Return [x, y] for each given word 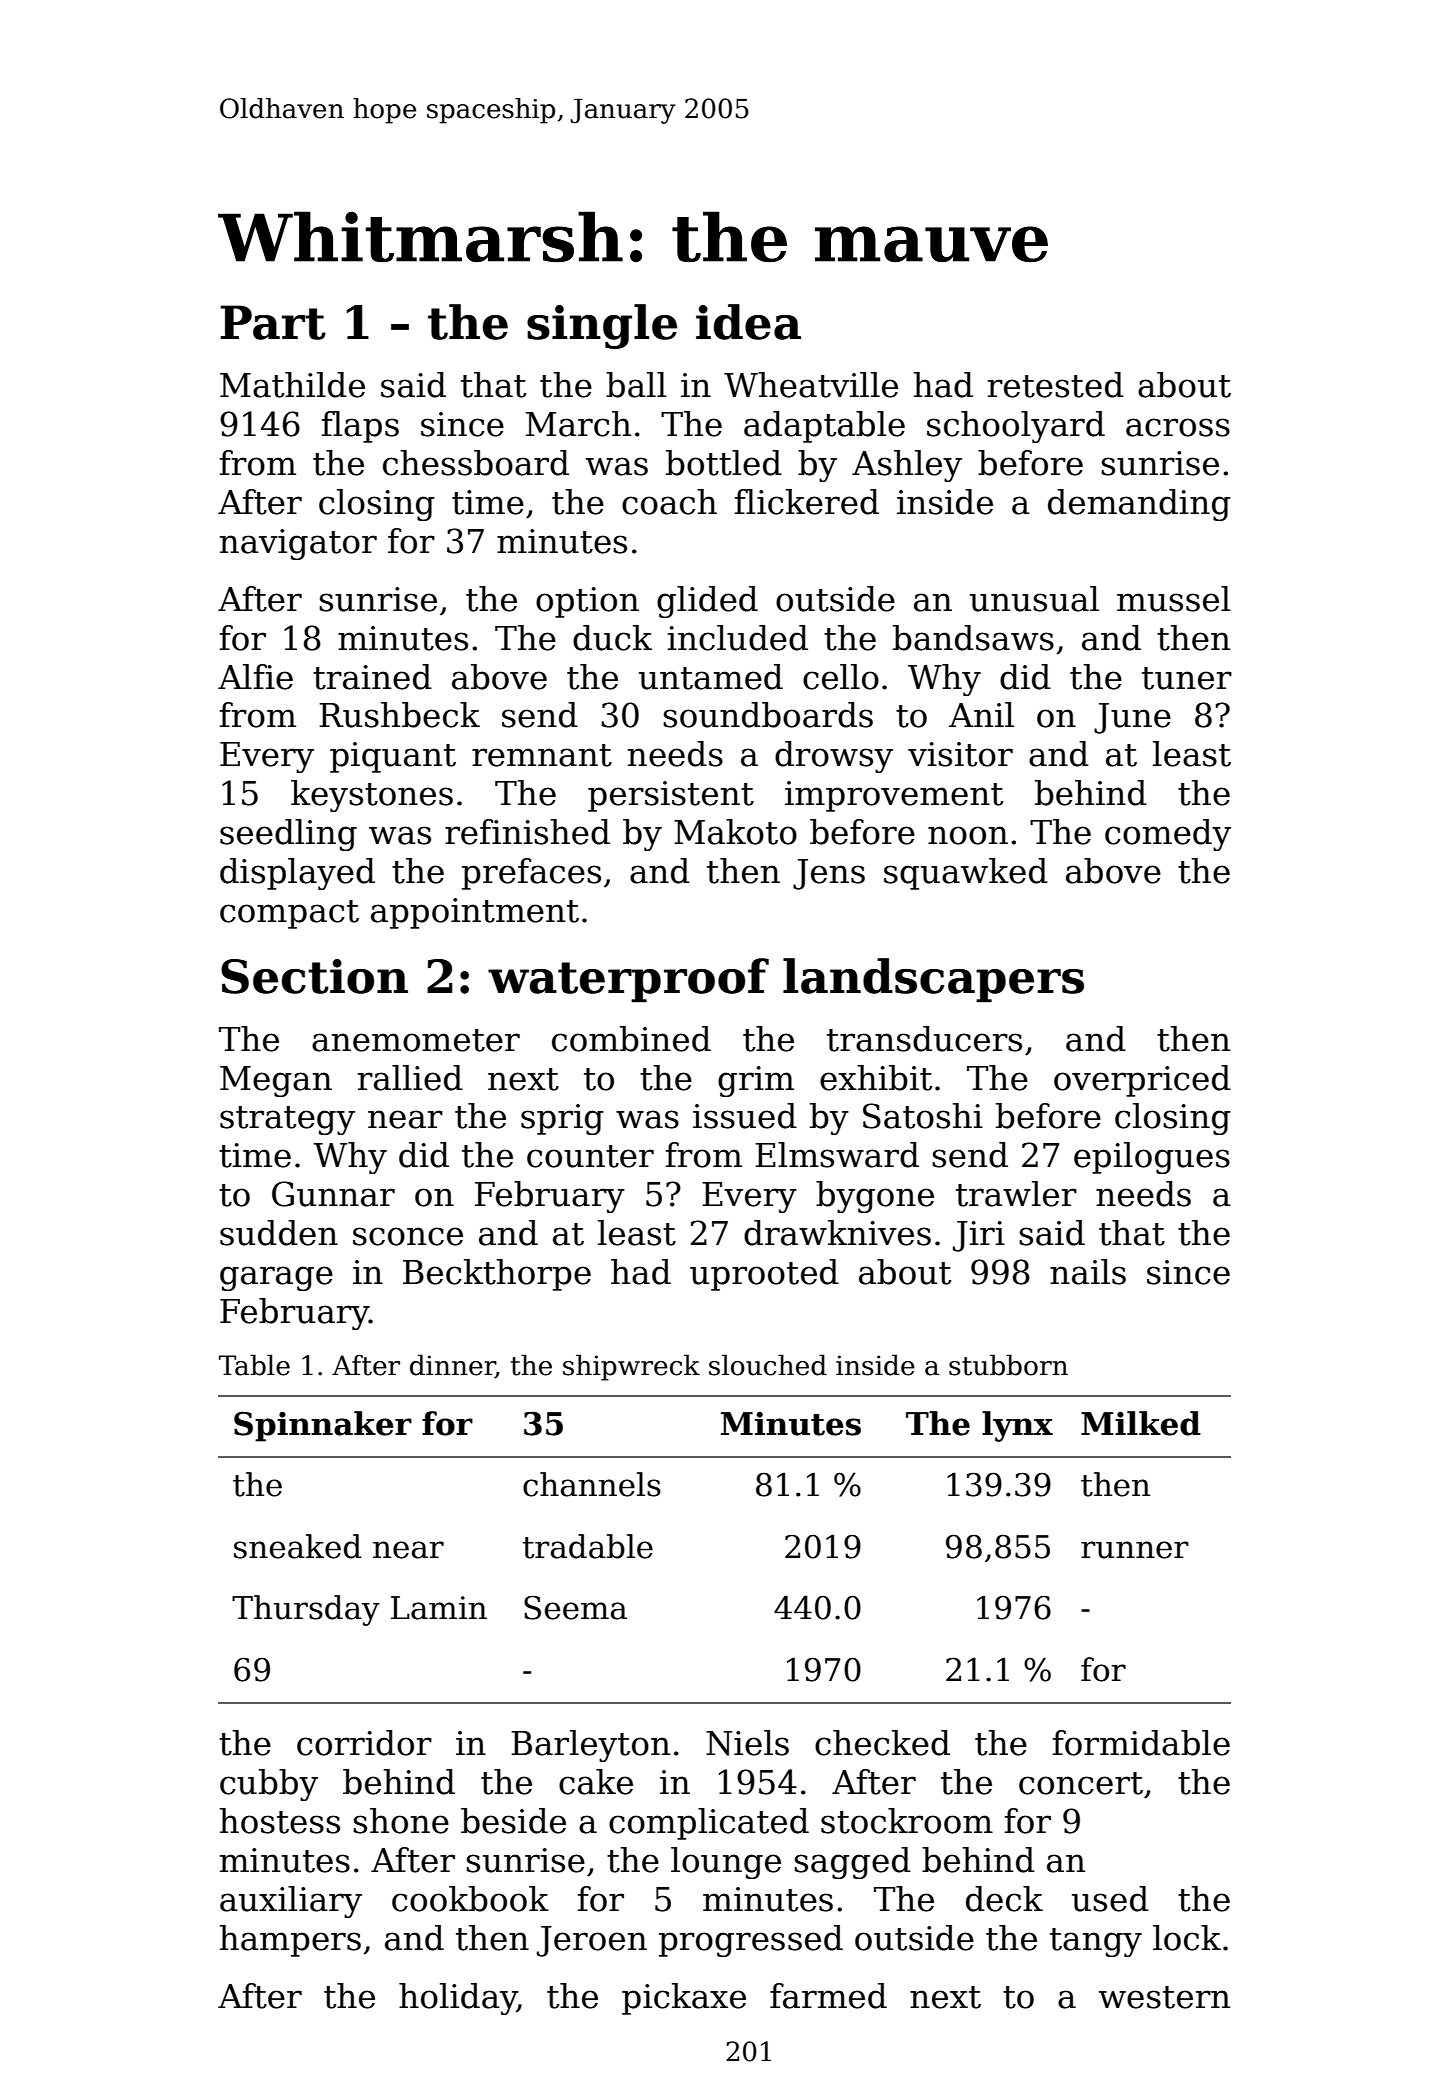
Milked [1141, 1423]
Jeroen [592, 1941]
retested [1056, 385]
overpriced [1142, 1081]
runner [1134, 1550]
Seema [575, 1607]
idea [748, 322]
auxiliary [291, 1902]
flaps [360, 427]
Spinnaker [323, 1426]
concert [1081, 1783]
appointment [475, 913]
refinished [527, 832]
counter [590, 1156]
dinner [452, 1365]
